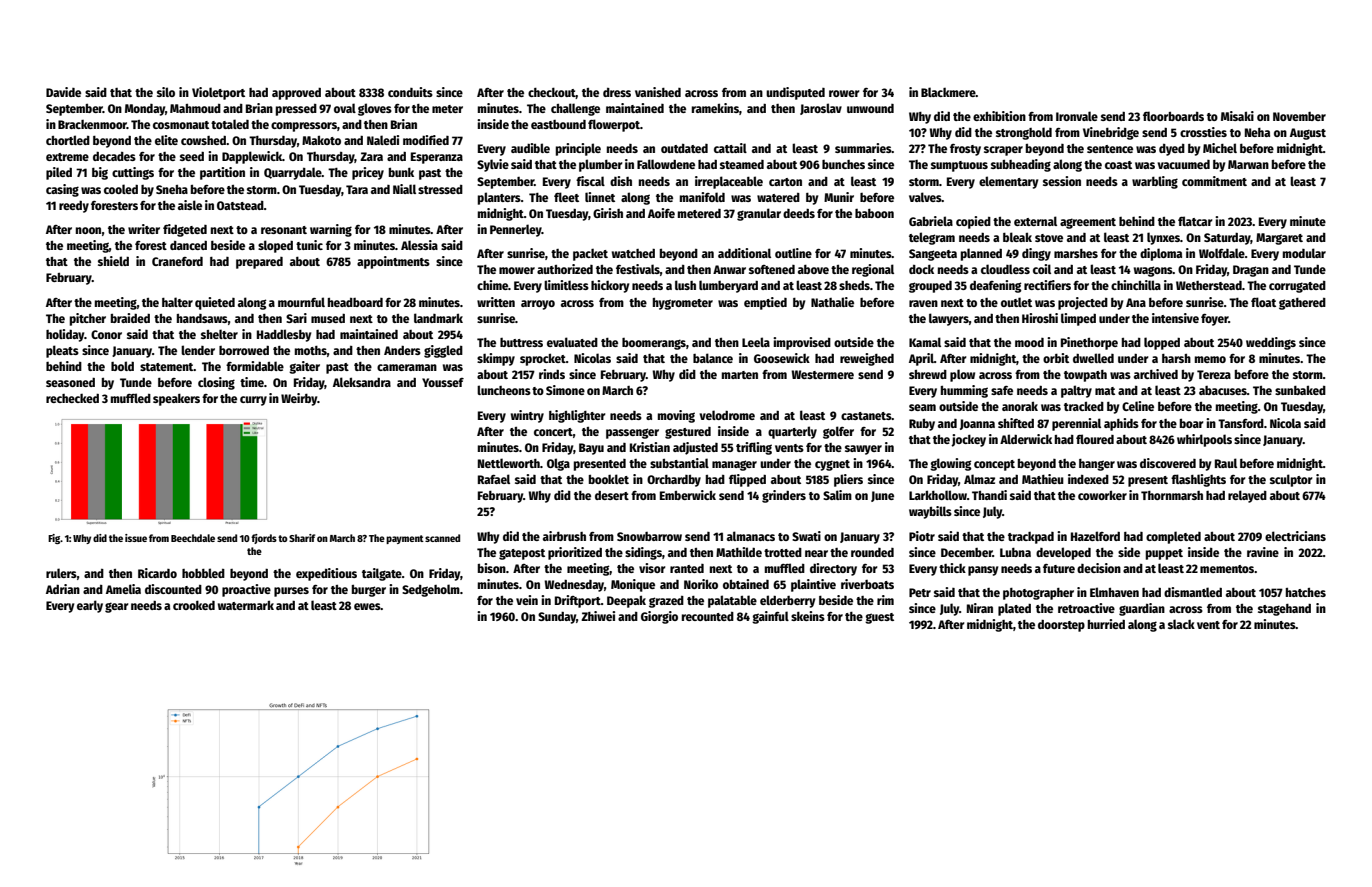  I want to click on Misaki, so click(1237, 116).
